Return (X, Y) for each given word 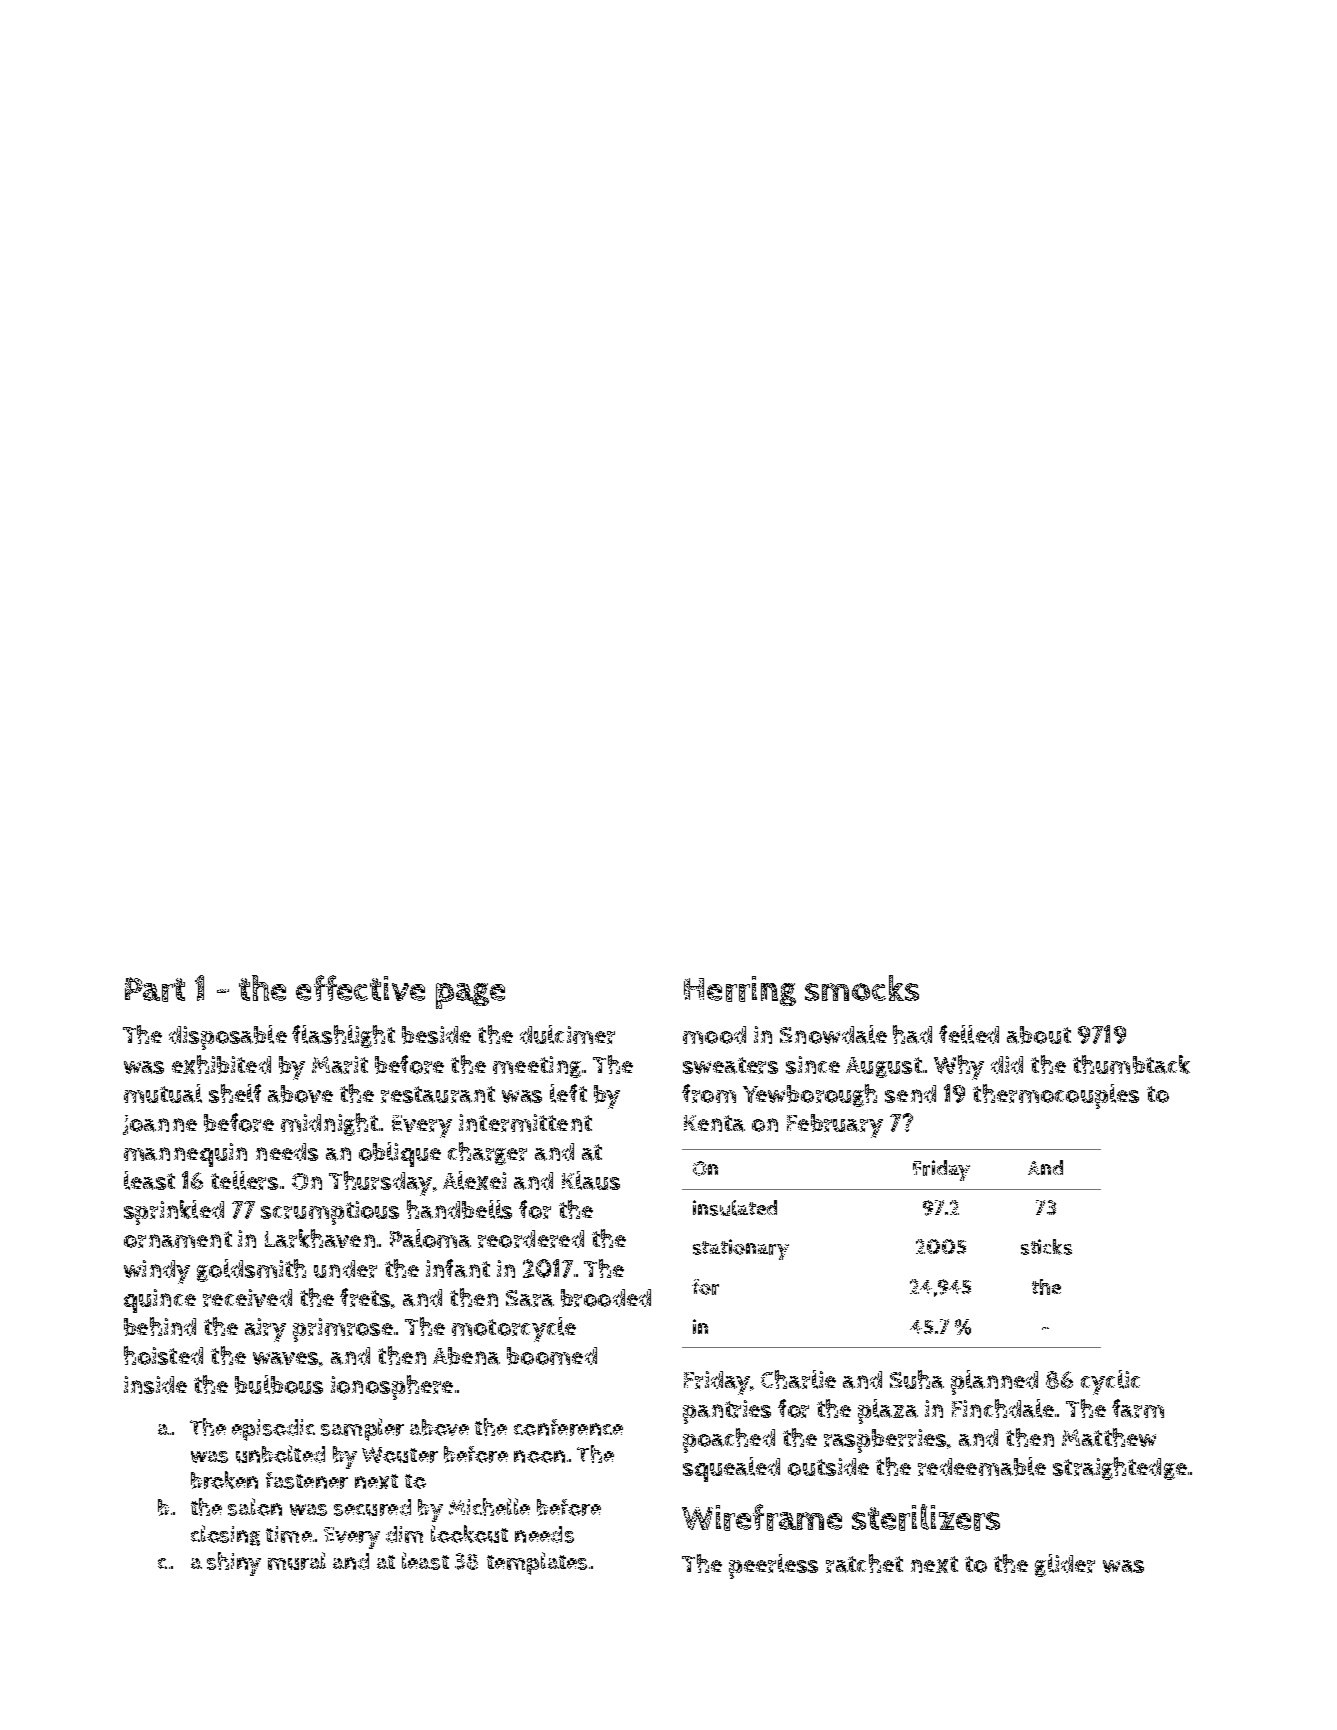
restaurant (438, 1094)
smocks (862, 988)
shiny (234, 1564)
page (470, 996)
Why (959, 1067)
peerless (773, 1566)
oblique (400, 1154)
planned (994, 1382)
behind (160, 1326)
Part (155, 989)
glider (1065, 1565)
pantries (727, 1412)
